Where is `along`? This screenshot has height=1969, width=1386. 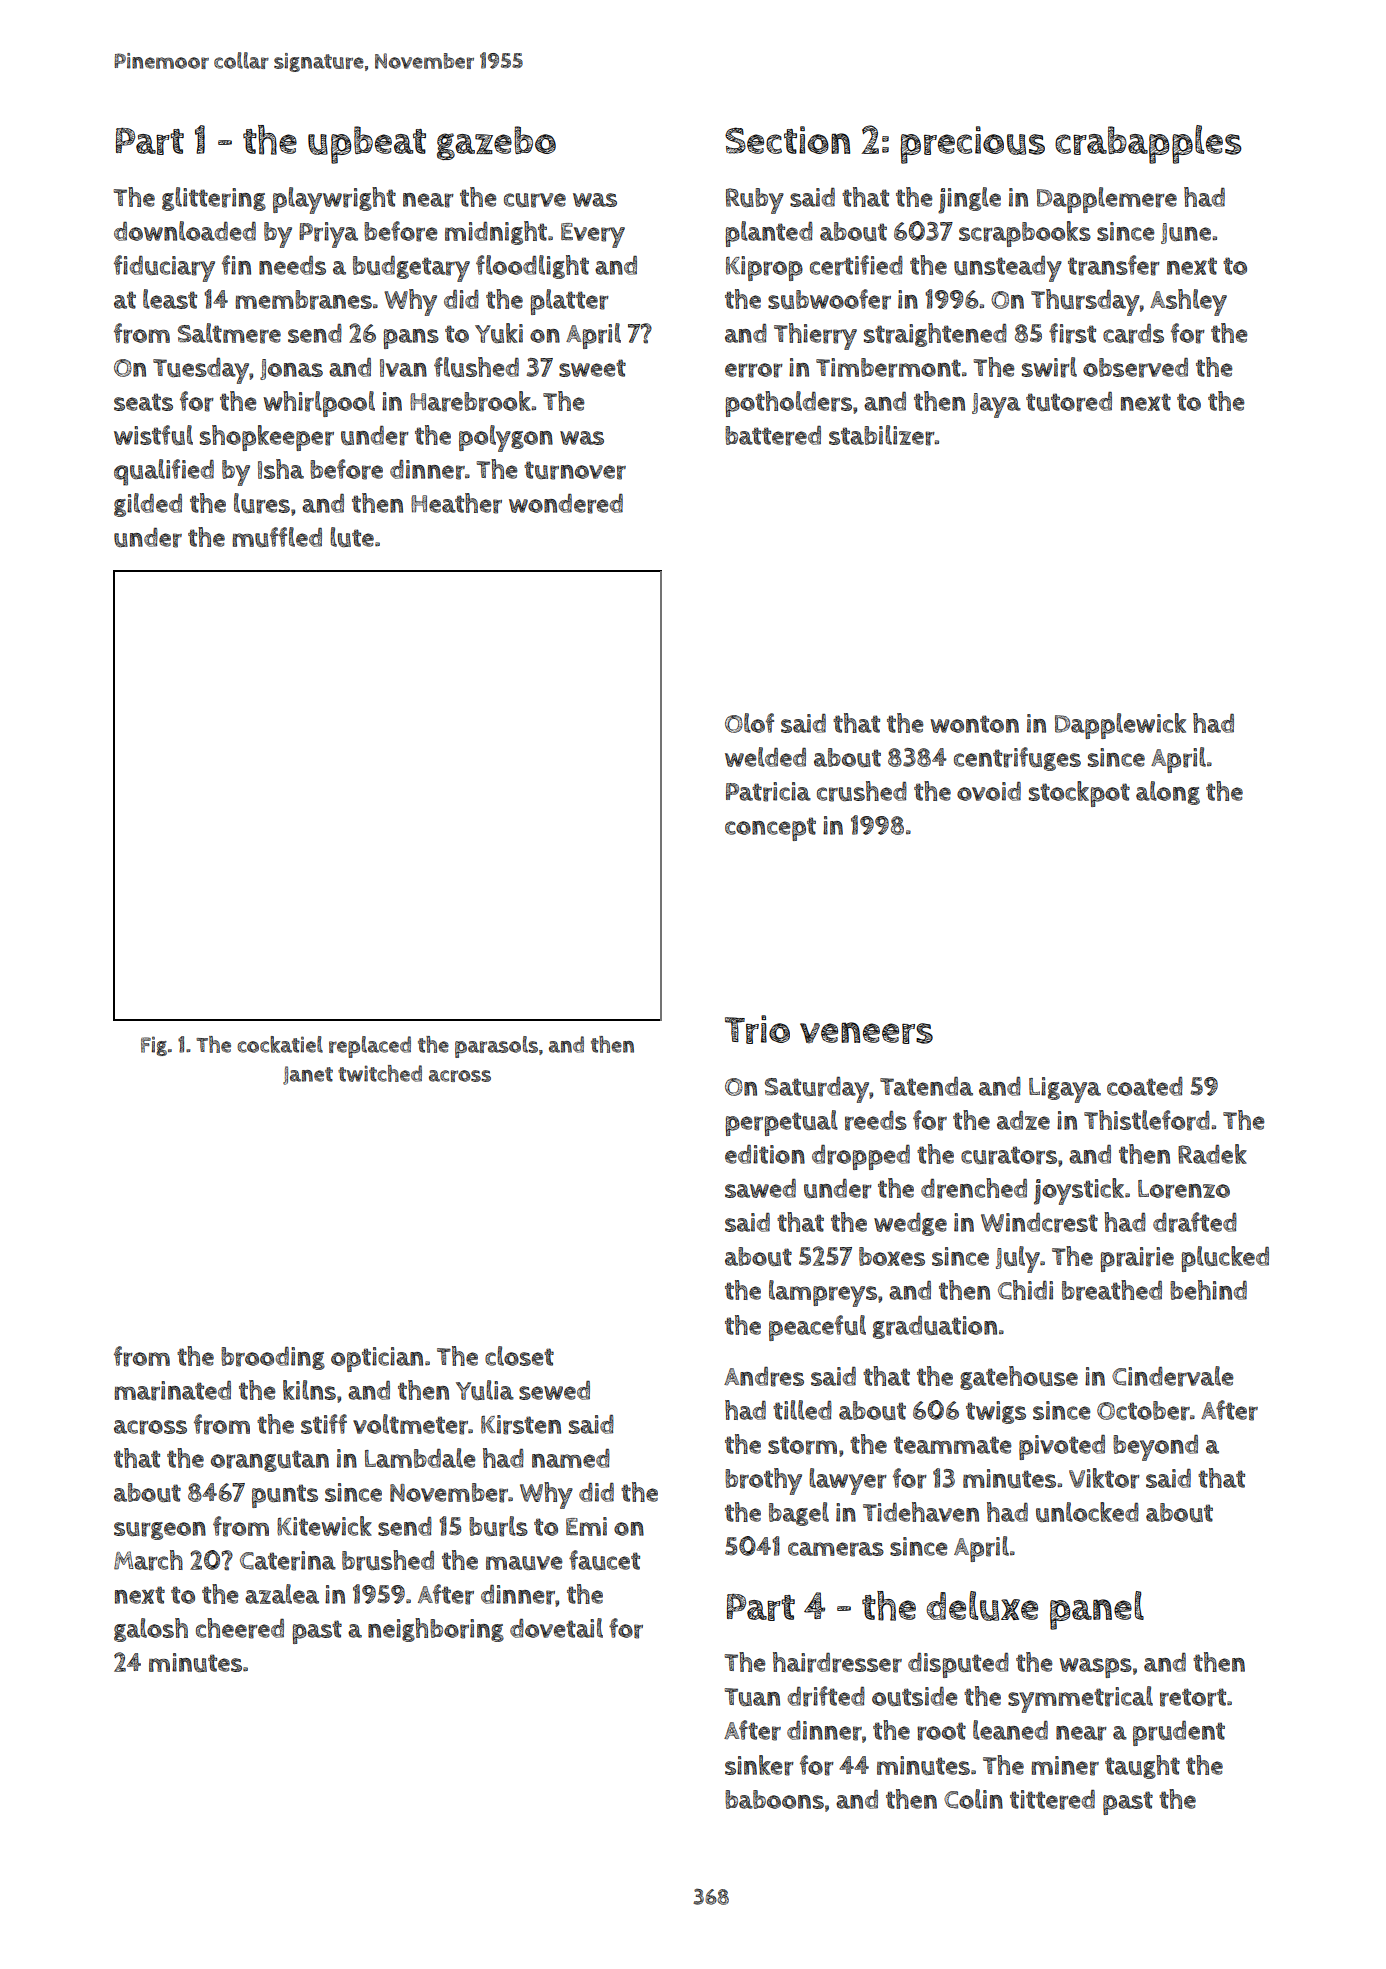
along is located at coordinates (1168, 793).
